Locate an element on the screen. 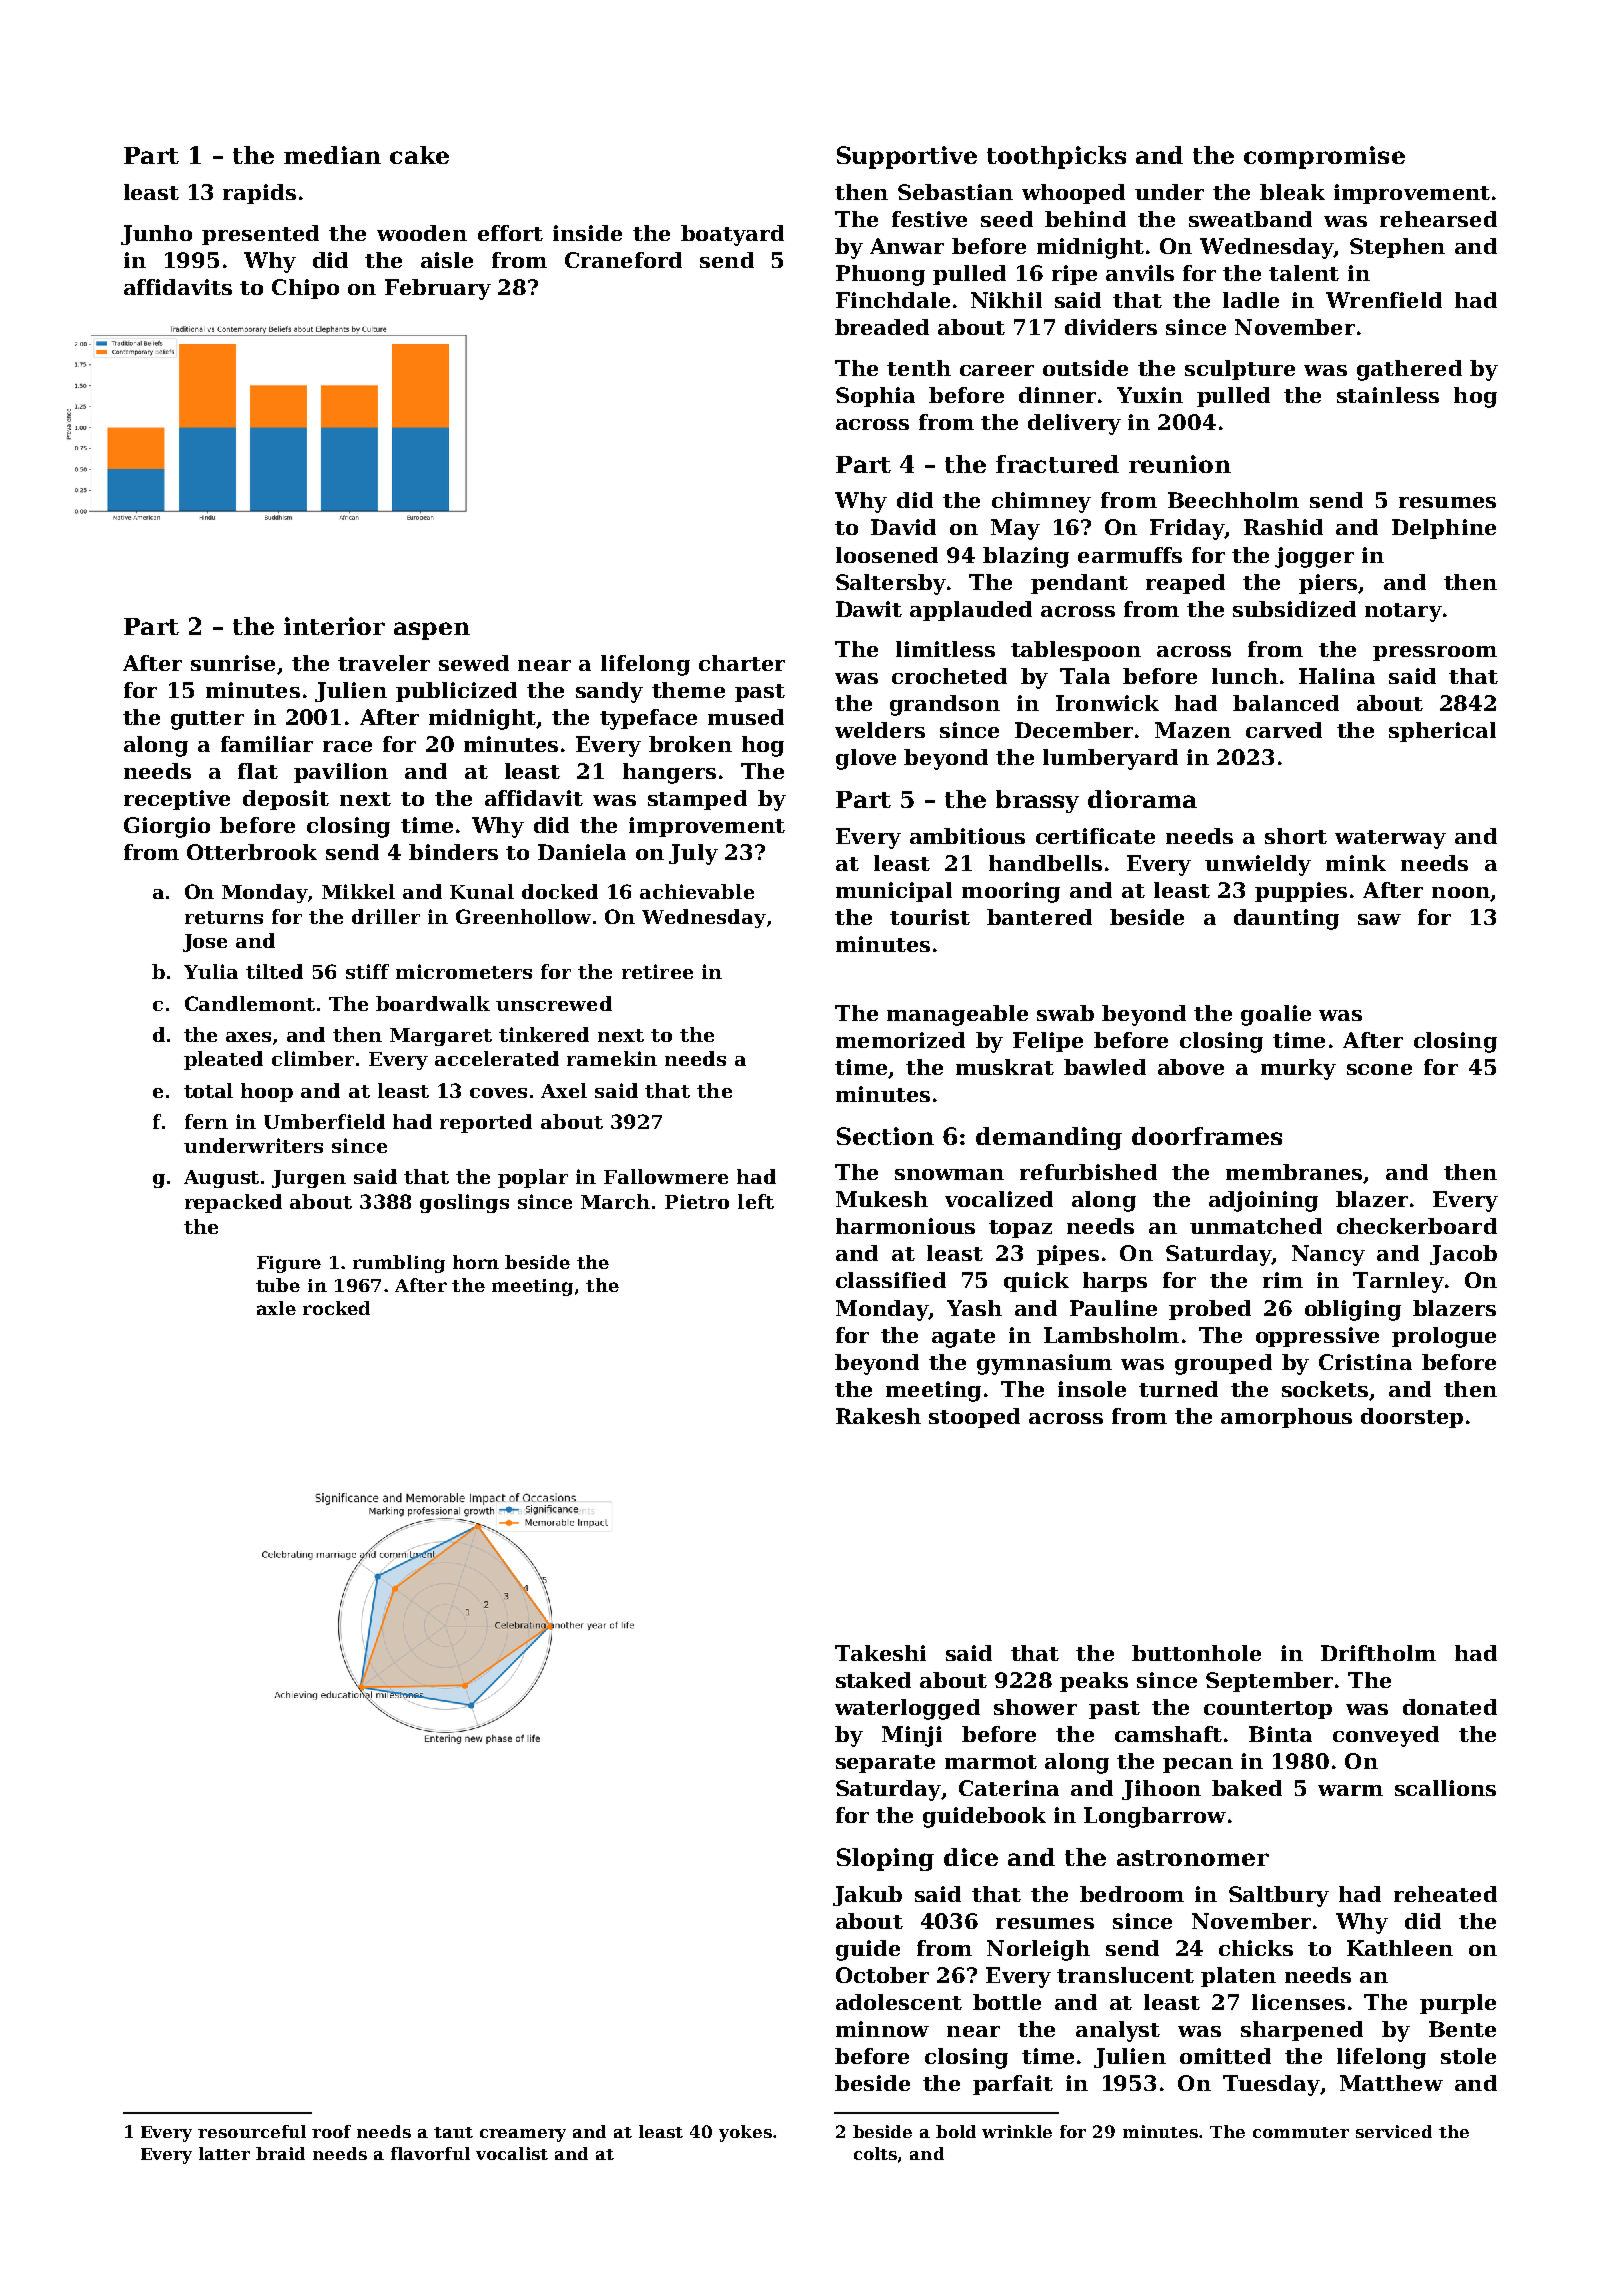 Image resolution: width=1620 pixels, height=2292 pixels. creamery is located at coordinates (523, 2135).
